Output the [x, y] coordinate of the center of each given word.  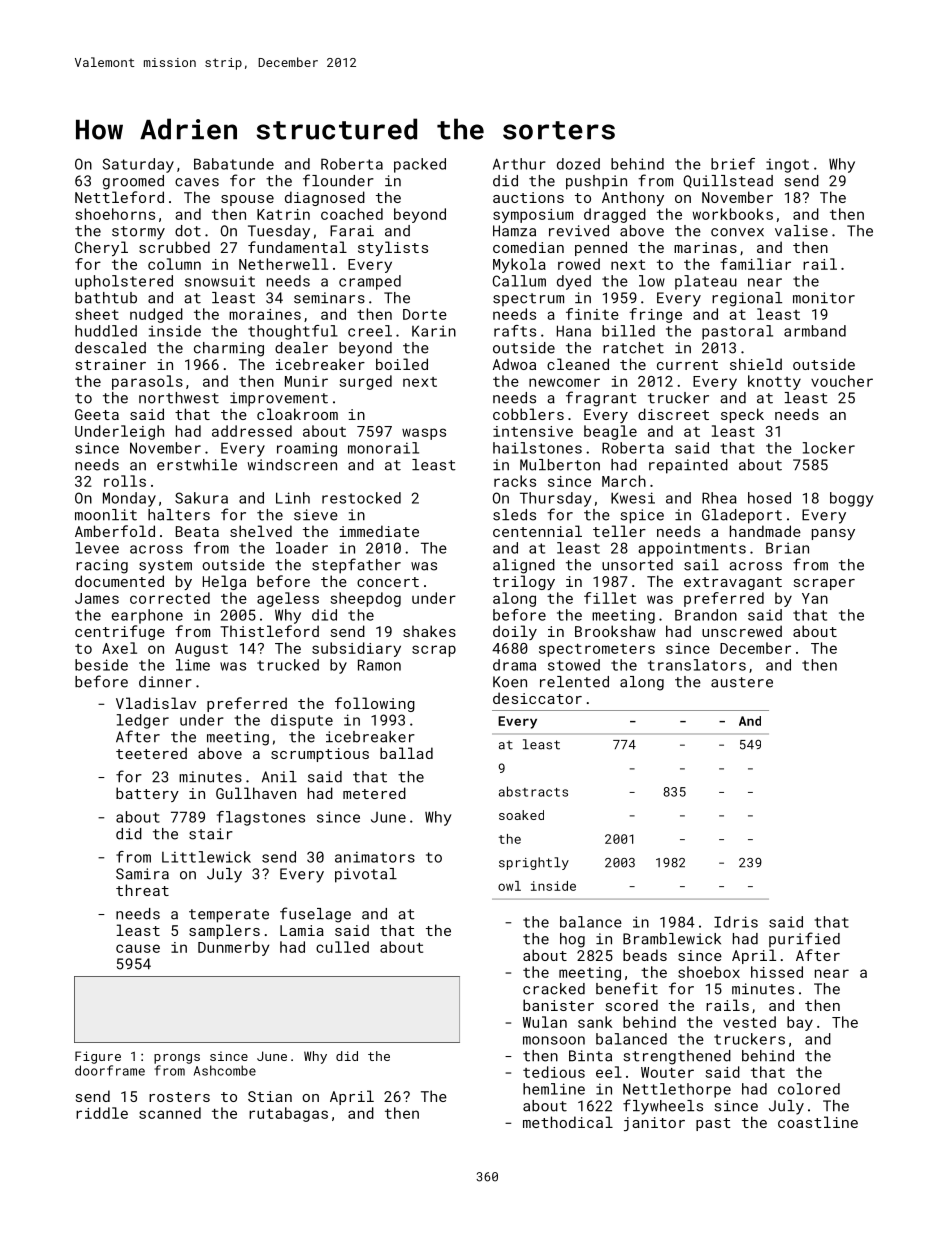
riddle [102, 1113]
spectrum [528, 299]
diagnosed [325, 198]
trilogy [524, 582]
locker [829, 448]
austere [742, 682]
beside [101, 665]
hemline [554, 1089]
